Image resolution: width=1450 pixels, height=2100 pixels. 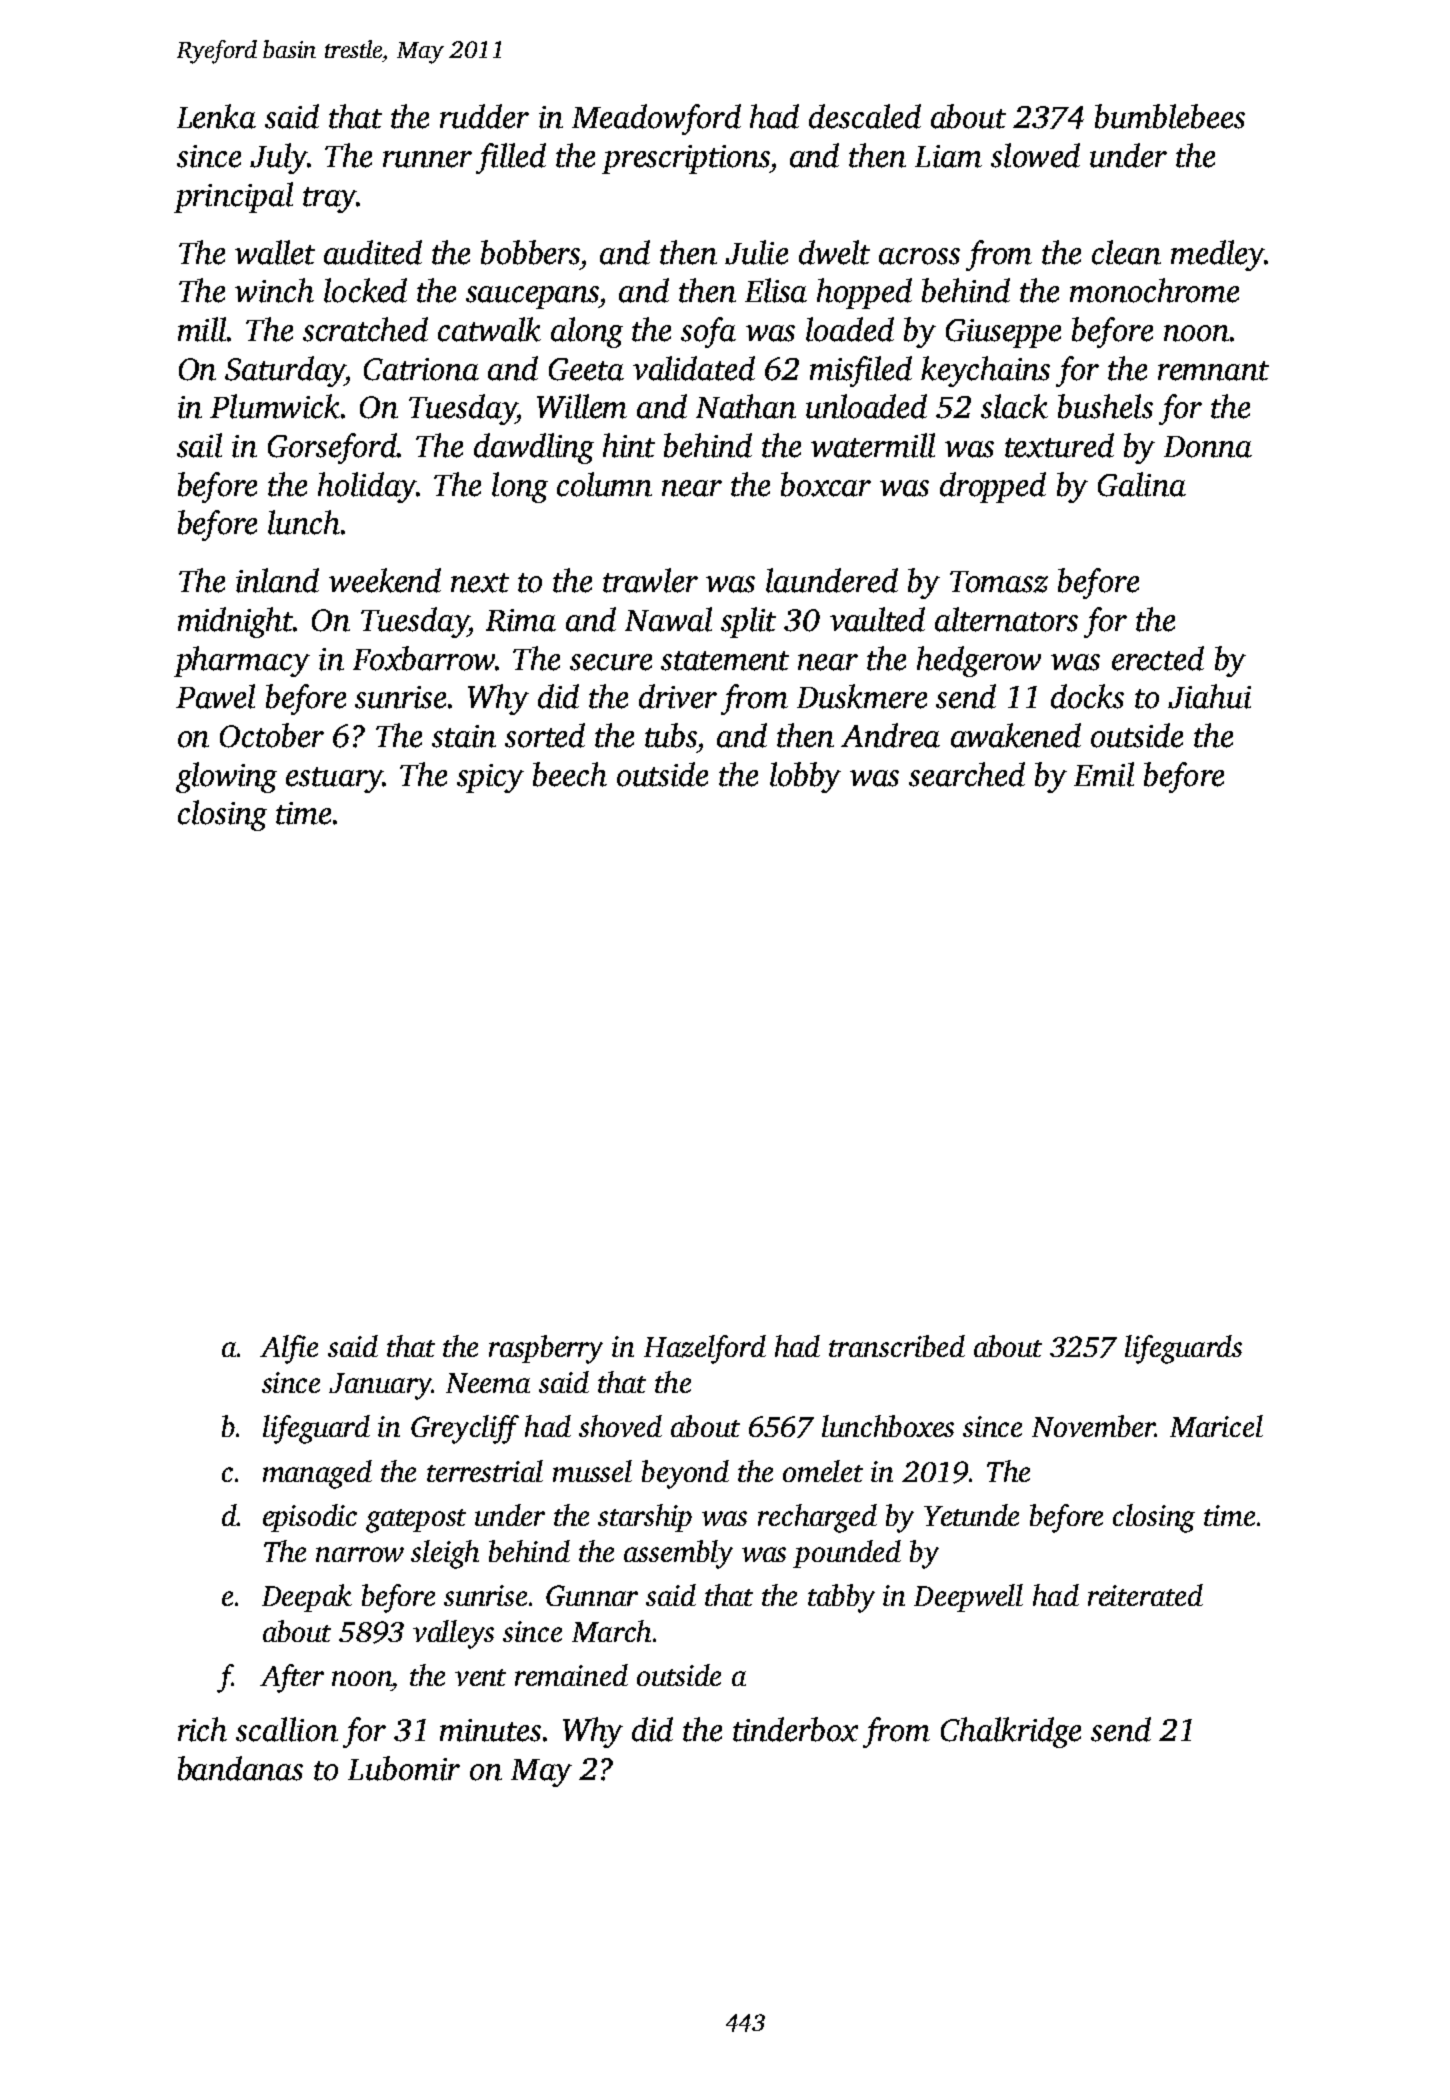 What do you see at coordinates (465, 1429) in the document?
I see `Greycliff` at bounding box center [465, 1429].
